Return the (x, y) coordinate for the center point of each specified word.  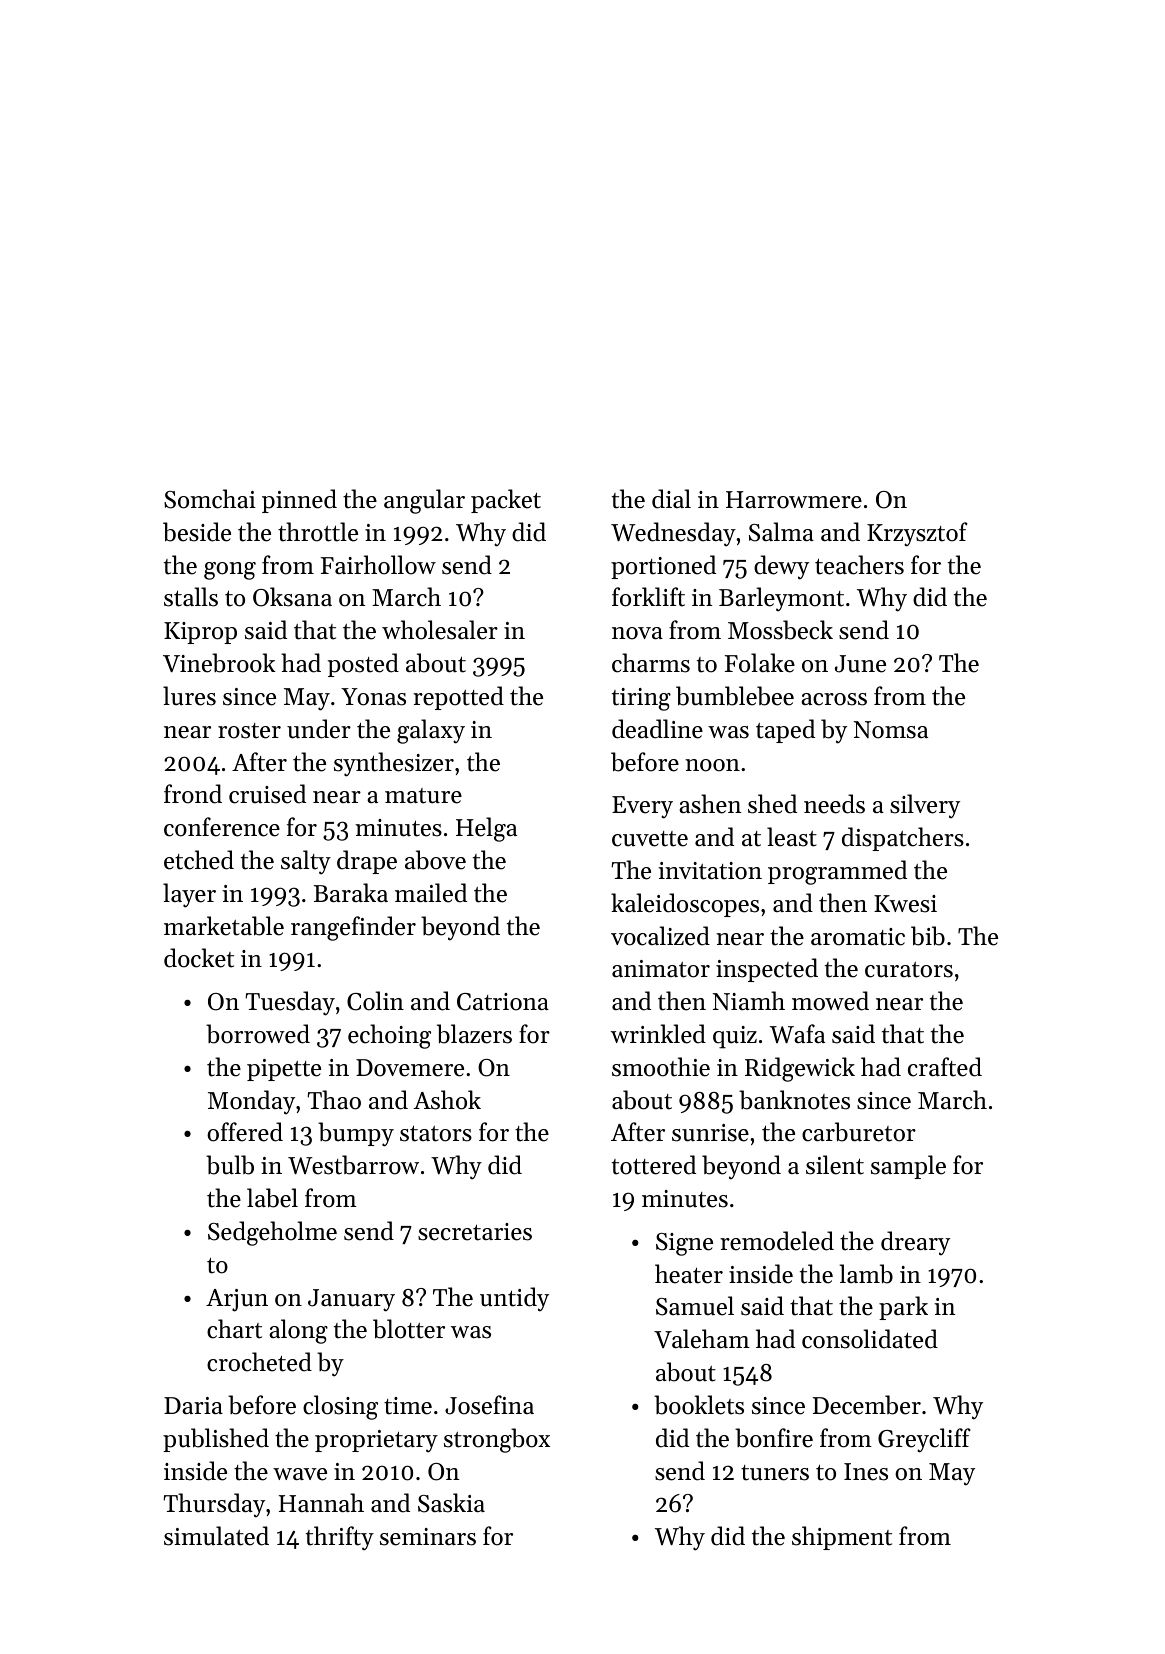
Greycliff (924, 1440)
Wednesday (673, 534)
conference (222, 827)
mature (423, 796)
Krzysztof (917, 534)
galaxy (431, 731)
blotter (409, 1329)
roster (249, 731)
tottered (654, 1165)
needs (834, 804)
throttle (318, 532)
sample (908, 1167)
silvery (925, 806)
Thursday (214, 1505)
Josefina (489, 1405)
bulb (230, 1165)
